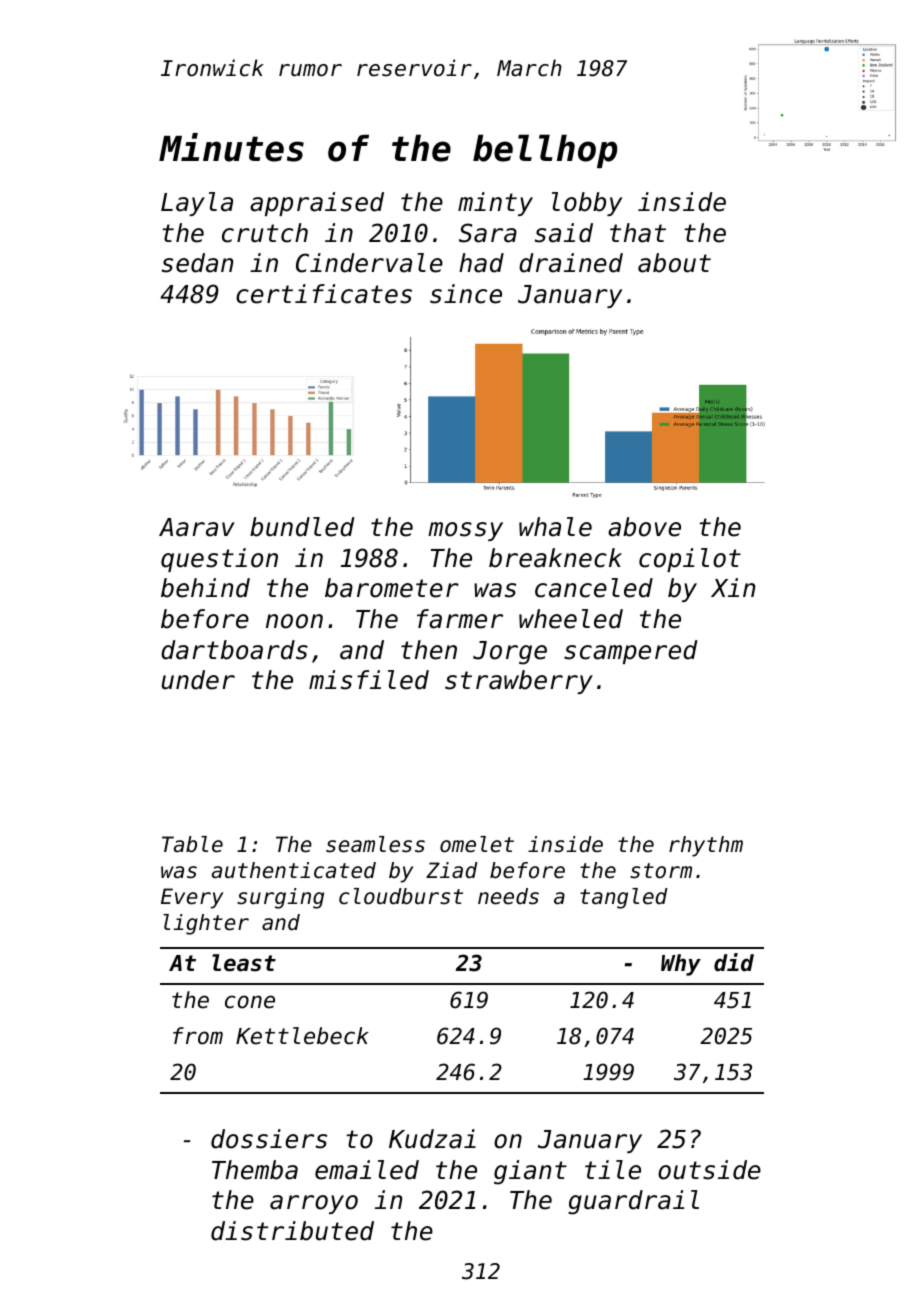  What do you see at coordinates (571, 263) in the image?
I see `drained` at bounding box center [571, 263].
